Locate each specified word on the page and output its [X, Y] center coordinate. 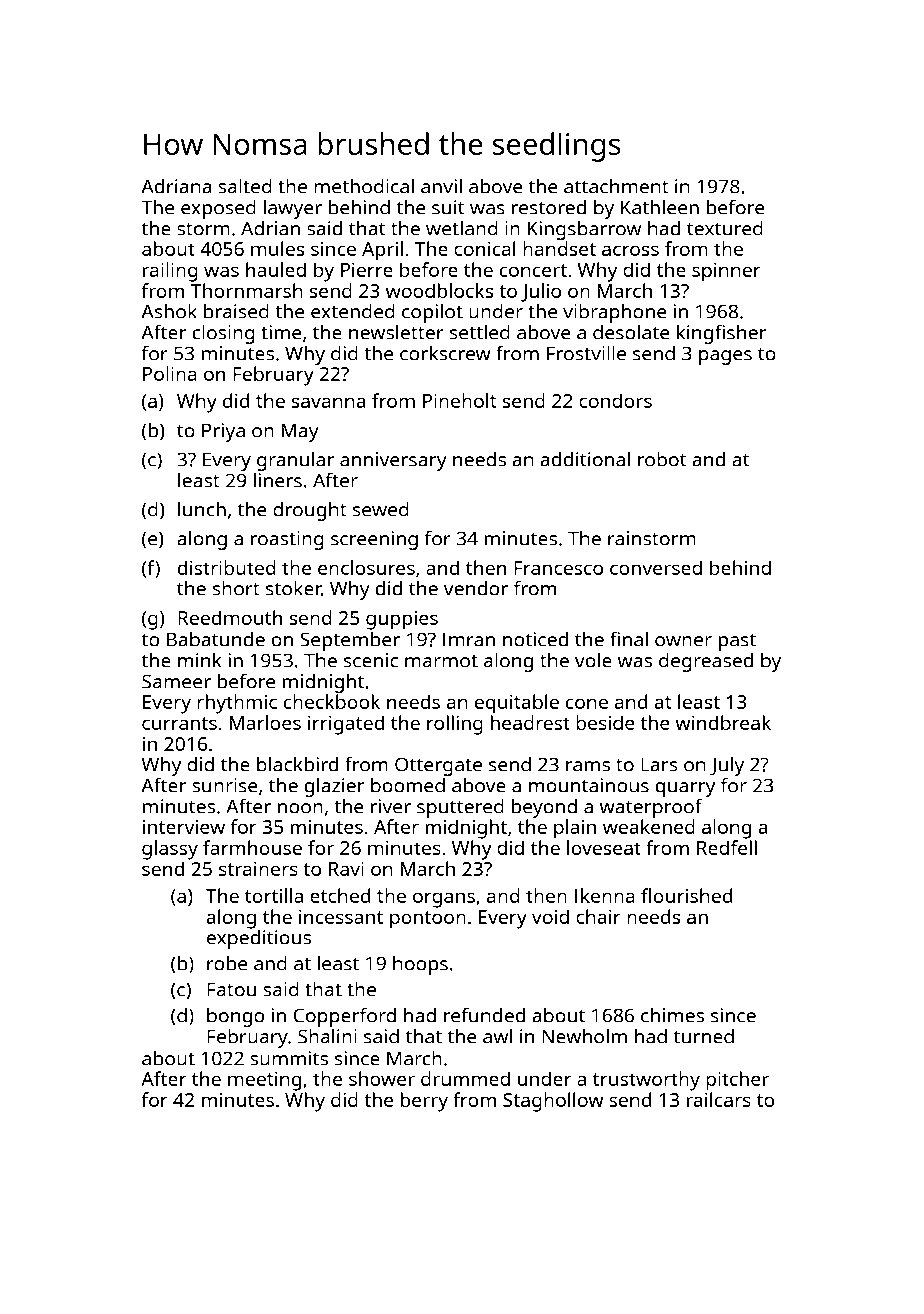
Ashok [169, 311]
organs [444, 900]
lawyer [293, 209]
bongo [235, 1017]
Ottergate [438, 766]
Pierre [367, 270]
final [629, 639]
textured [725, 228]
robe [227, 963]
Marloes [265, 722]
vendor [476, 588]
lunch [202, 509]
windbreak [723, 722]
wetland [462, 228]
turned [704, 1036]
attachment [616, 186]
